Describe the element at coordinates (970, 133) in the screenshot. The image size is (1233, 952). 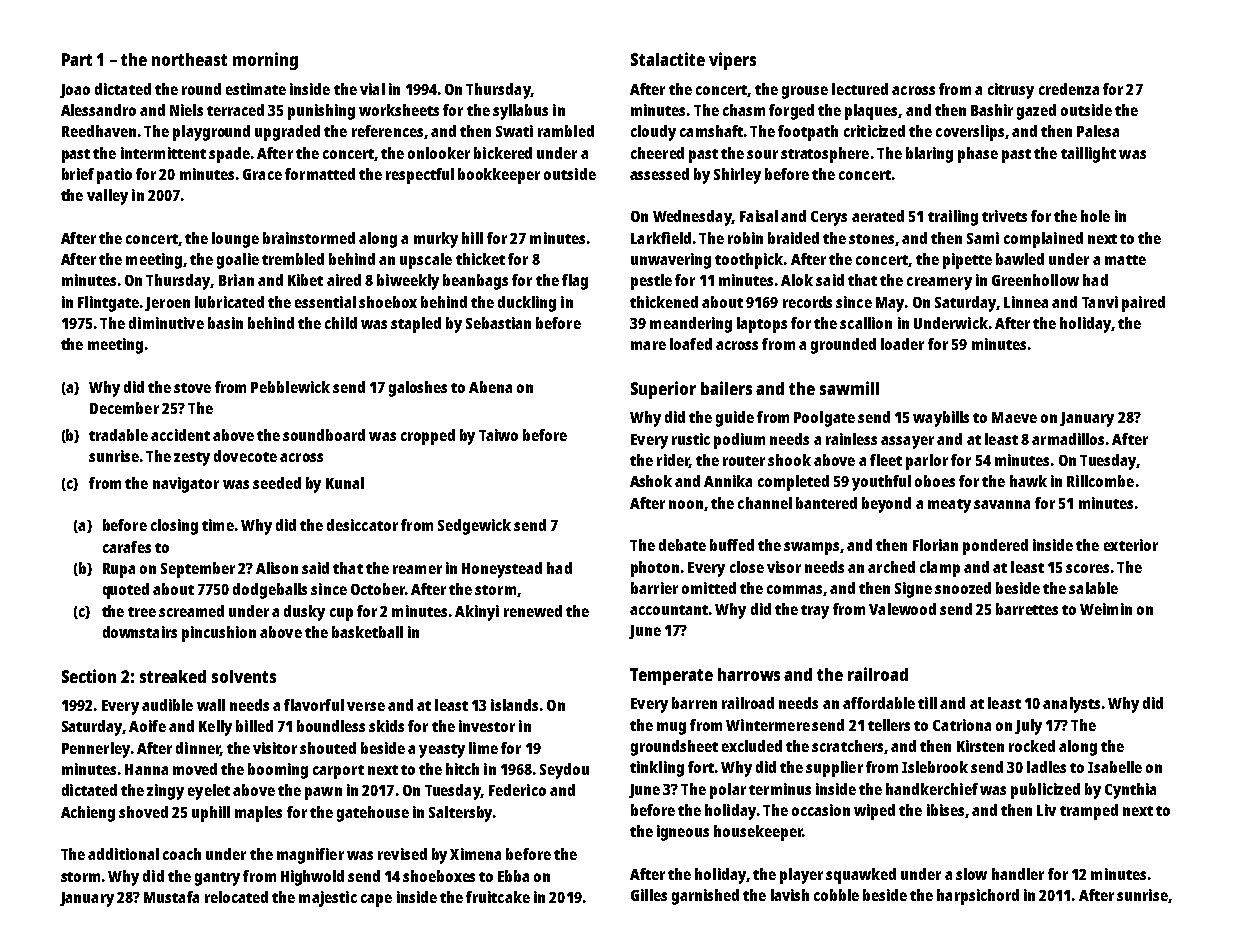
I see `coverslips` at that location.
